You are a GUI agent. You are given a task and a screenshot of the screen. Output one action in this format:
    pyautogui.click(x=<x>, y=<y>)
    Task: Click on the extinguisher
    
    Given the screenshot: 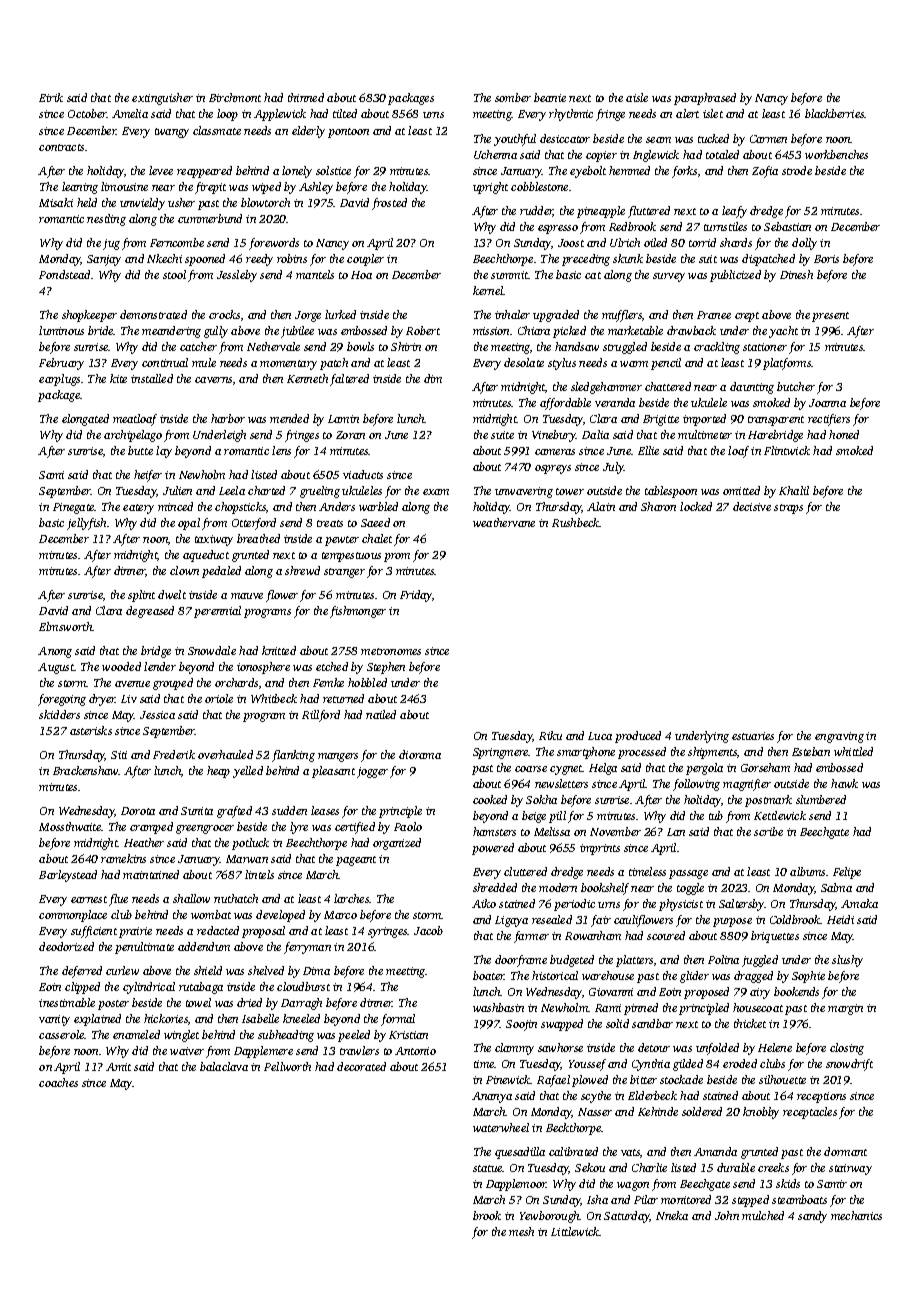 What is the action you would take?
    pyautogui.click(x=162, y=99)
